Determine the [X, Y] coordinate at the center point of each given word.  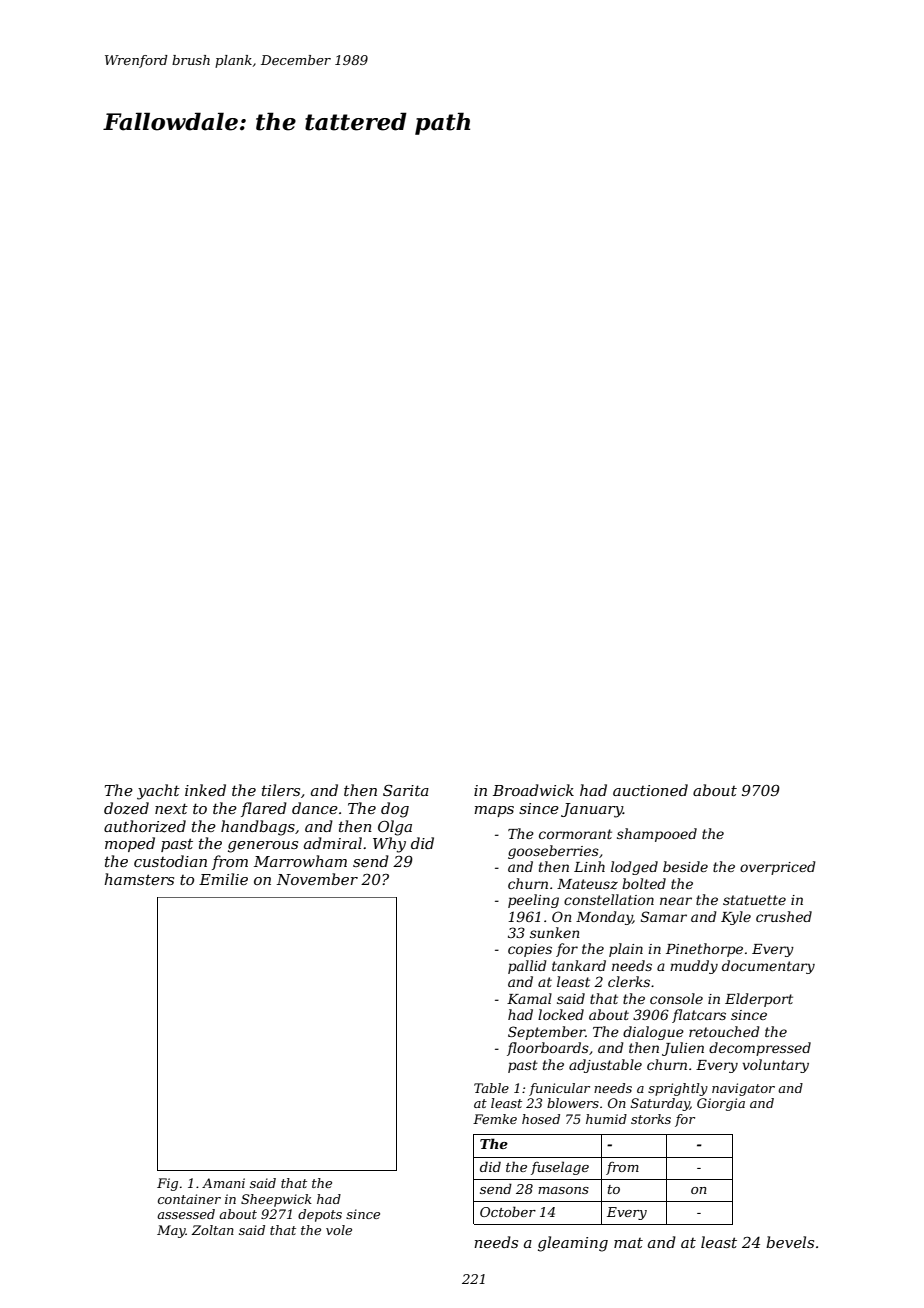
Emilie [223, 879]
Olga [395, 828]
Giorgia [721, 1104]
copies [530, 950]
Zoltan [212, 1230]
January [592, 810]
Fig [167, 1184]
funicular [559, 1089]
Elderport [759, 1000]
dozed [126, 808]
